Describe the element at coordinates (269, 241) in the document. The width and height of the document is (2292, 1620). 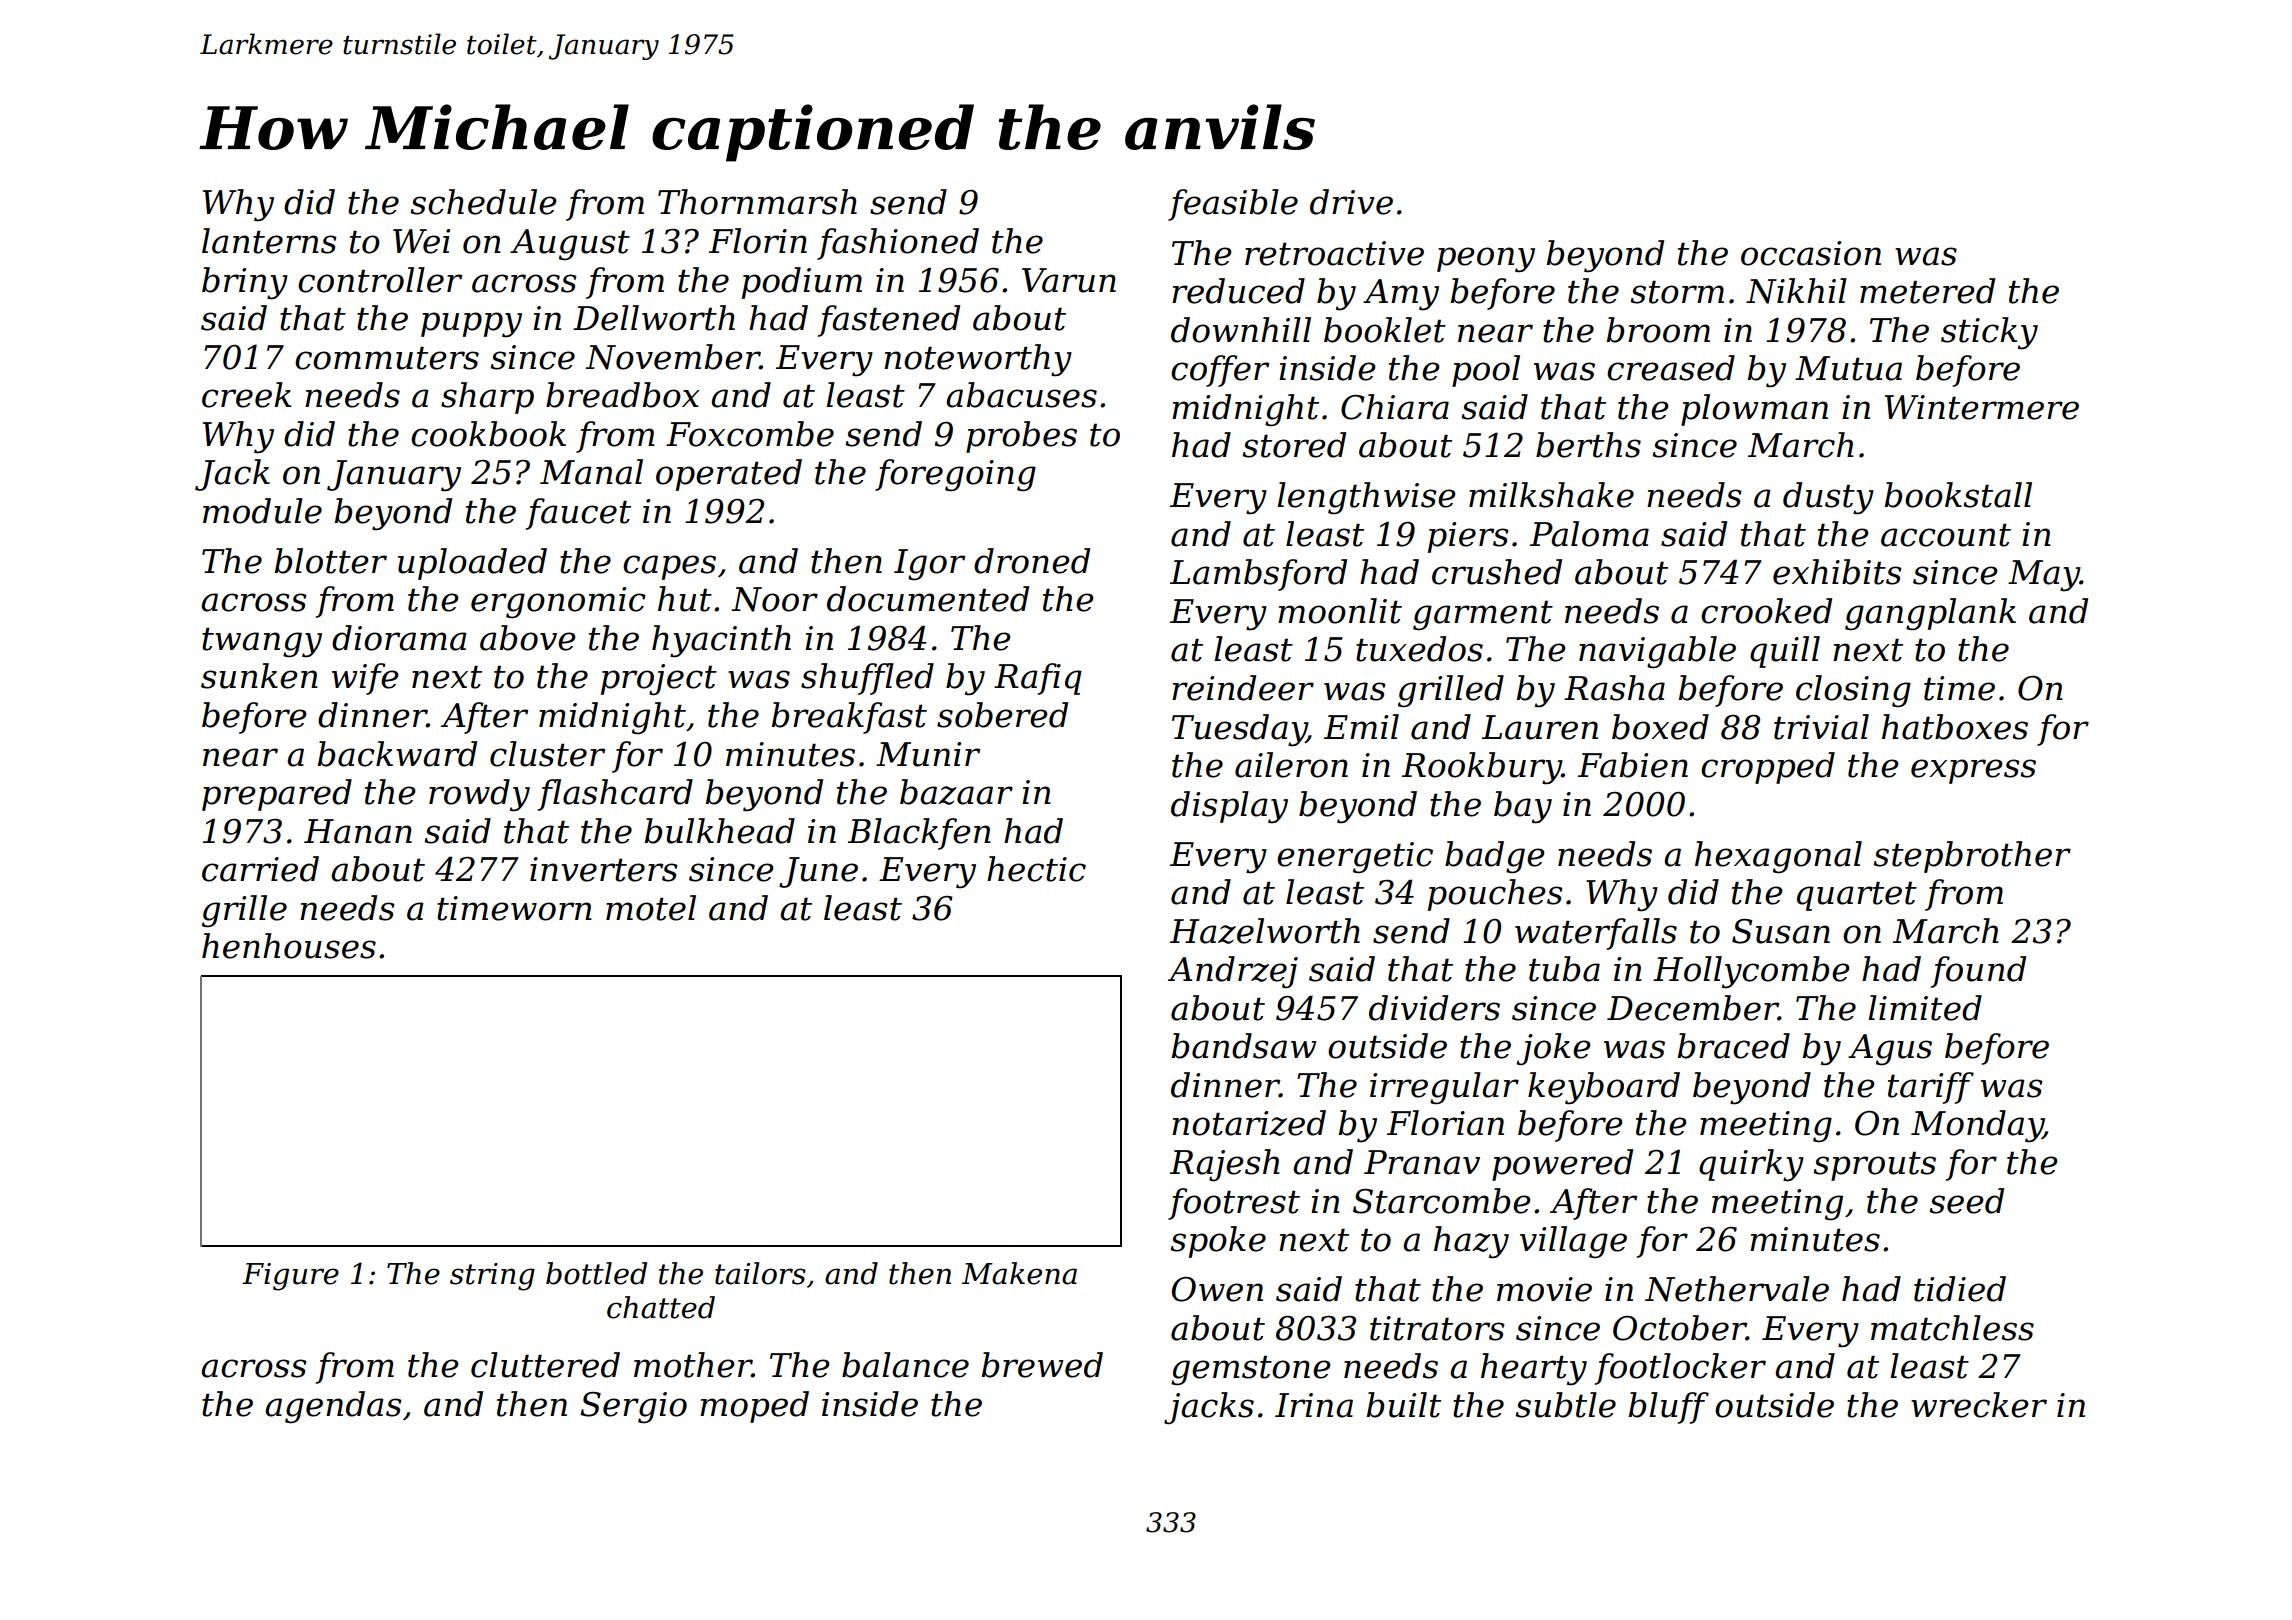
I see `lanterns` at that location.
